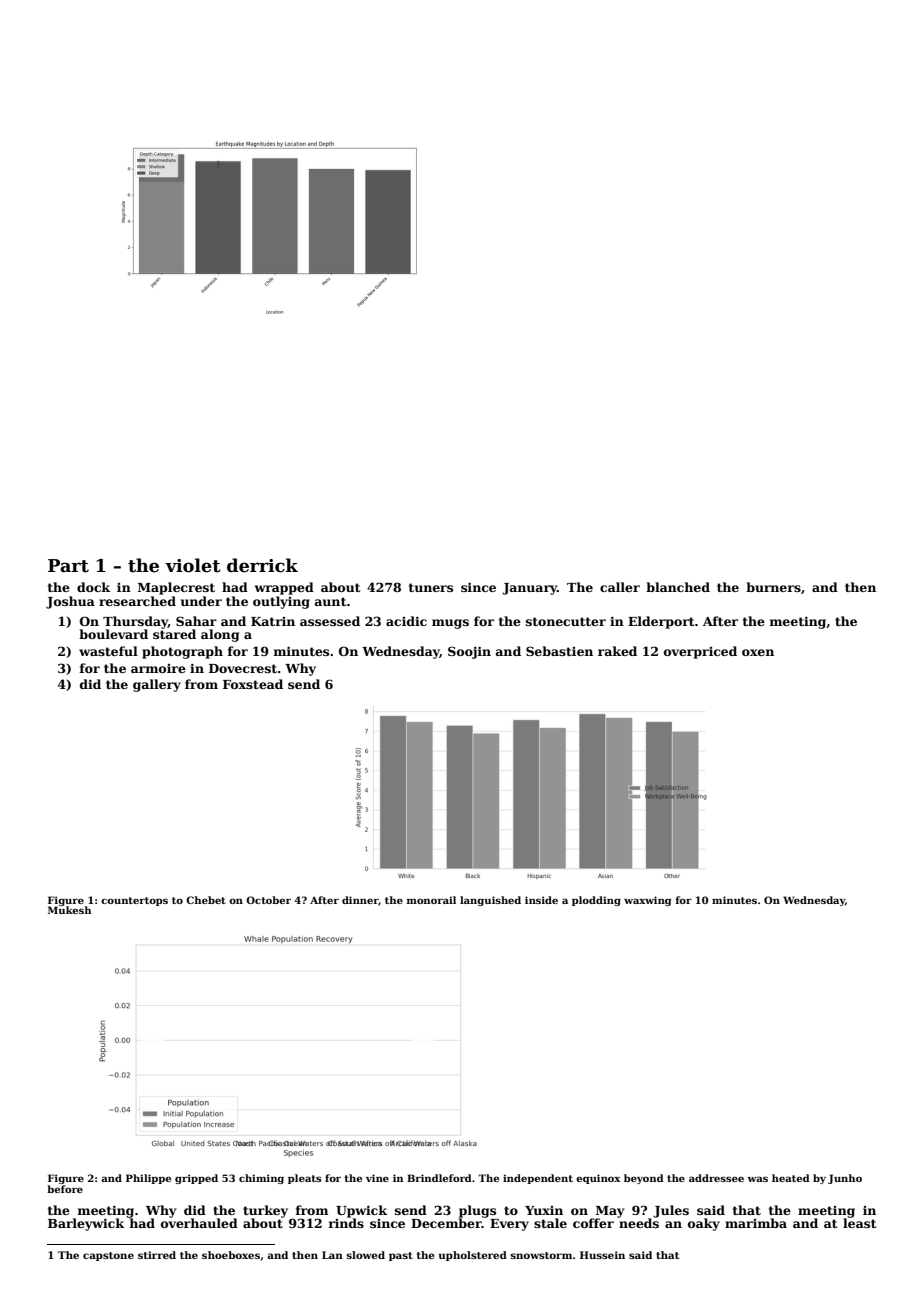 The width and height of the page is (924, 1308). I want to click on violet, so click(193, 565).
